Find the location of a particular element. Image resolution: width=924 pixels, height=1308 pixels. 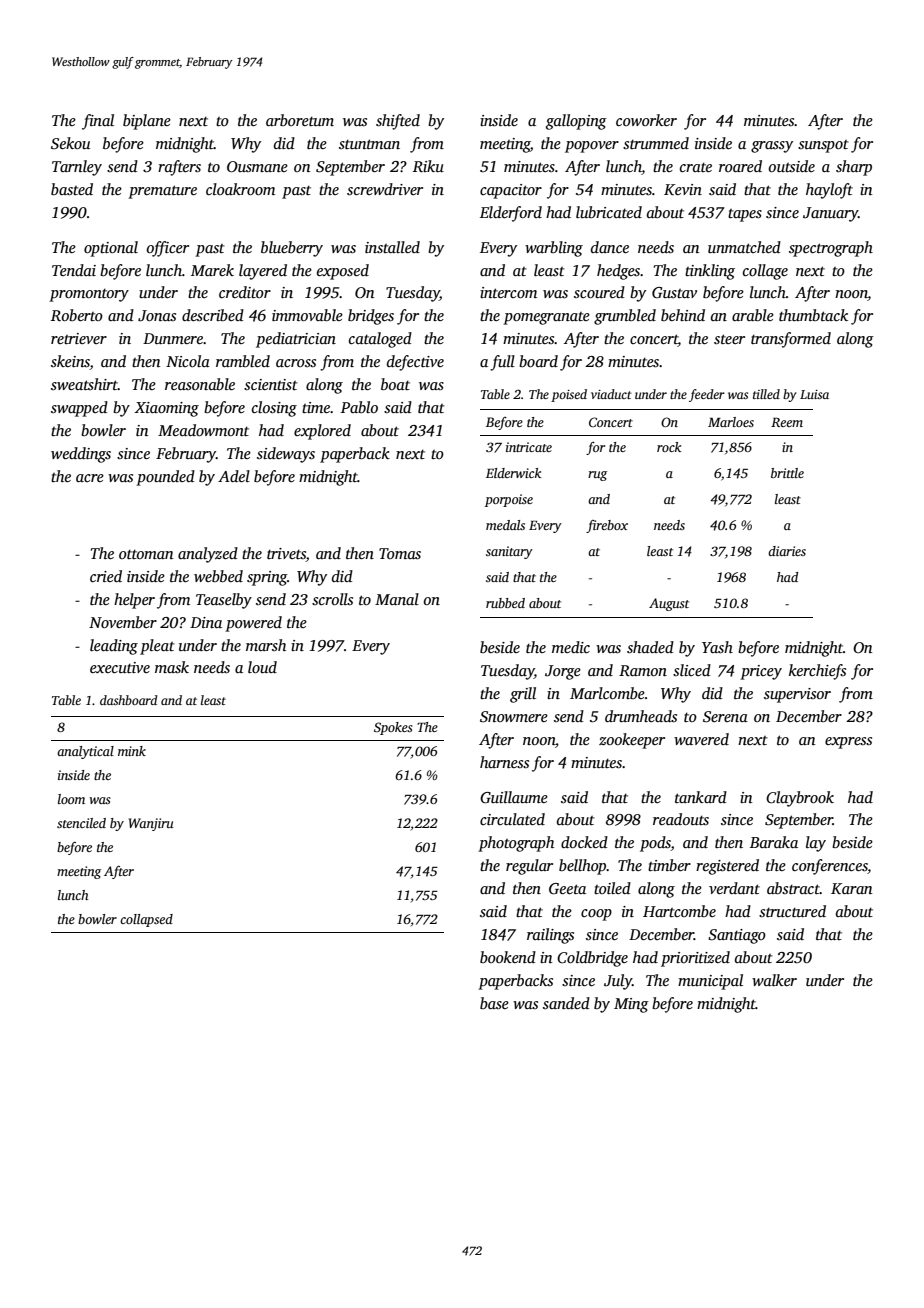

collapsed is located at coordinates (146, 920).
